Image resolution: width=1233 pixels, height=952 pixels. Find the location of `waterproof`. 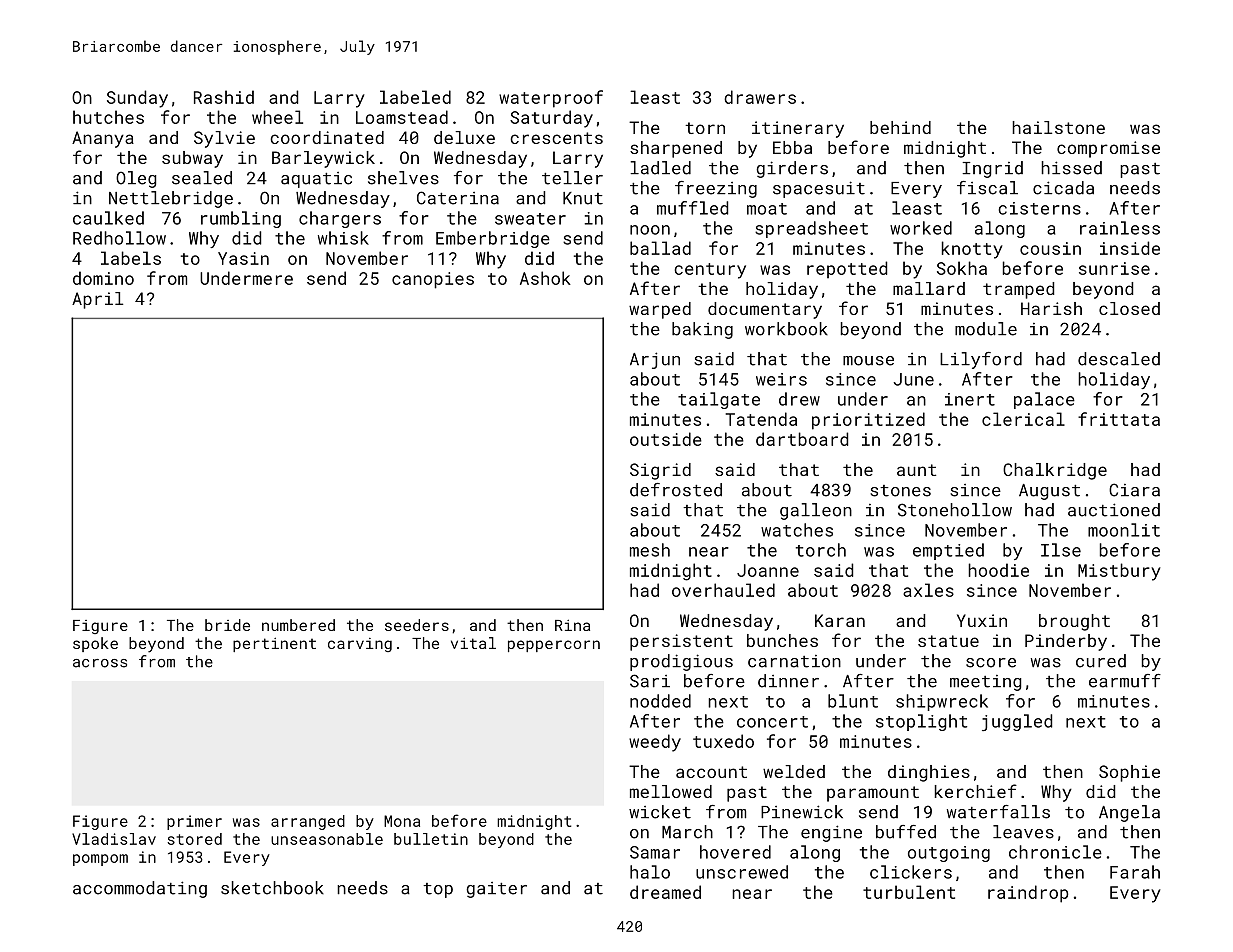

waterproof is located at coordinates (551, 99).
